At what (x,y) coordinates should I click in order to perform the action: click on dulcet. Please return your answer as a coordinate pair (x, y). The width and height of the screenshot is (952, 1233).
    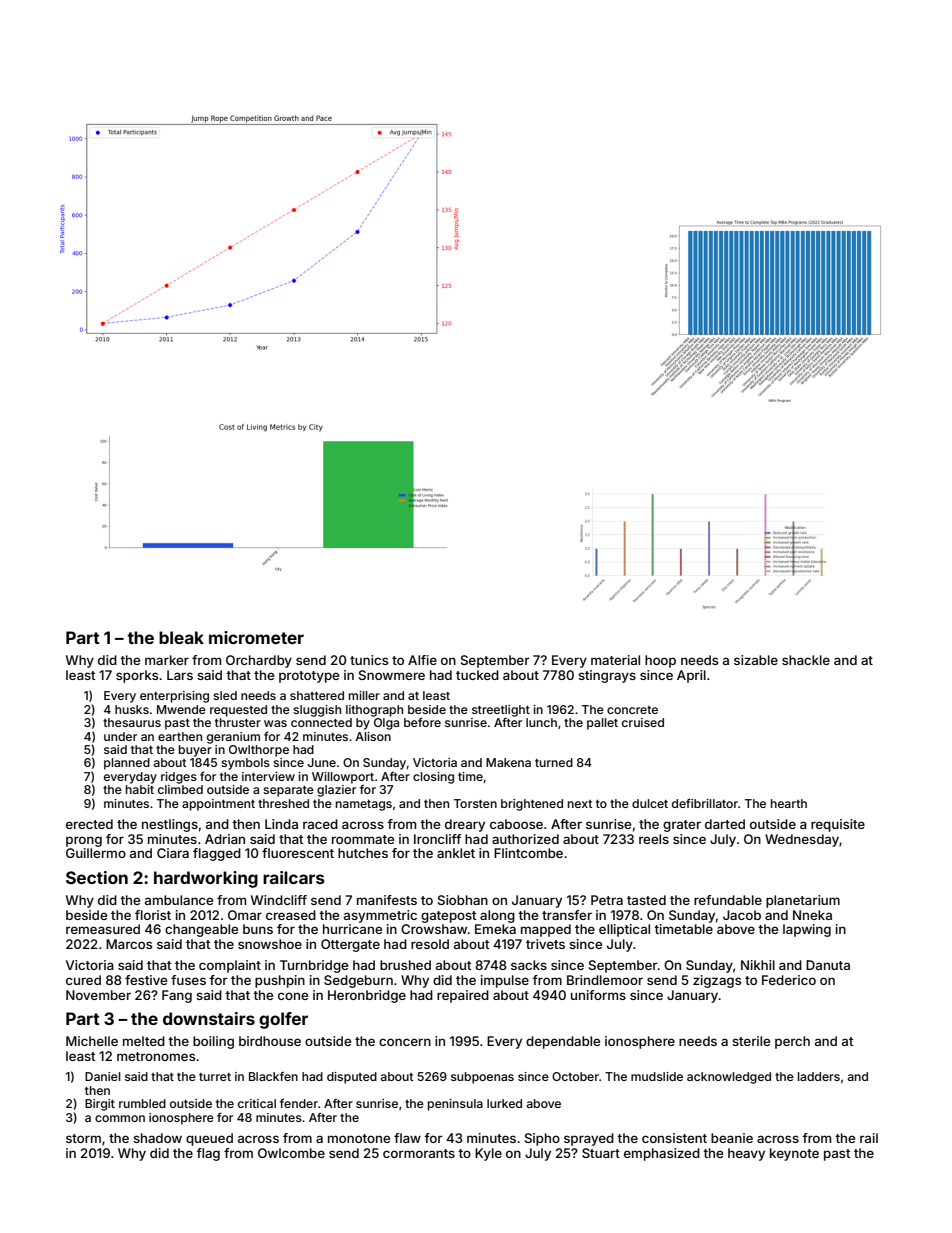
    Looking at the image, I should click on (650, 803).
